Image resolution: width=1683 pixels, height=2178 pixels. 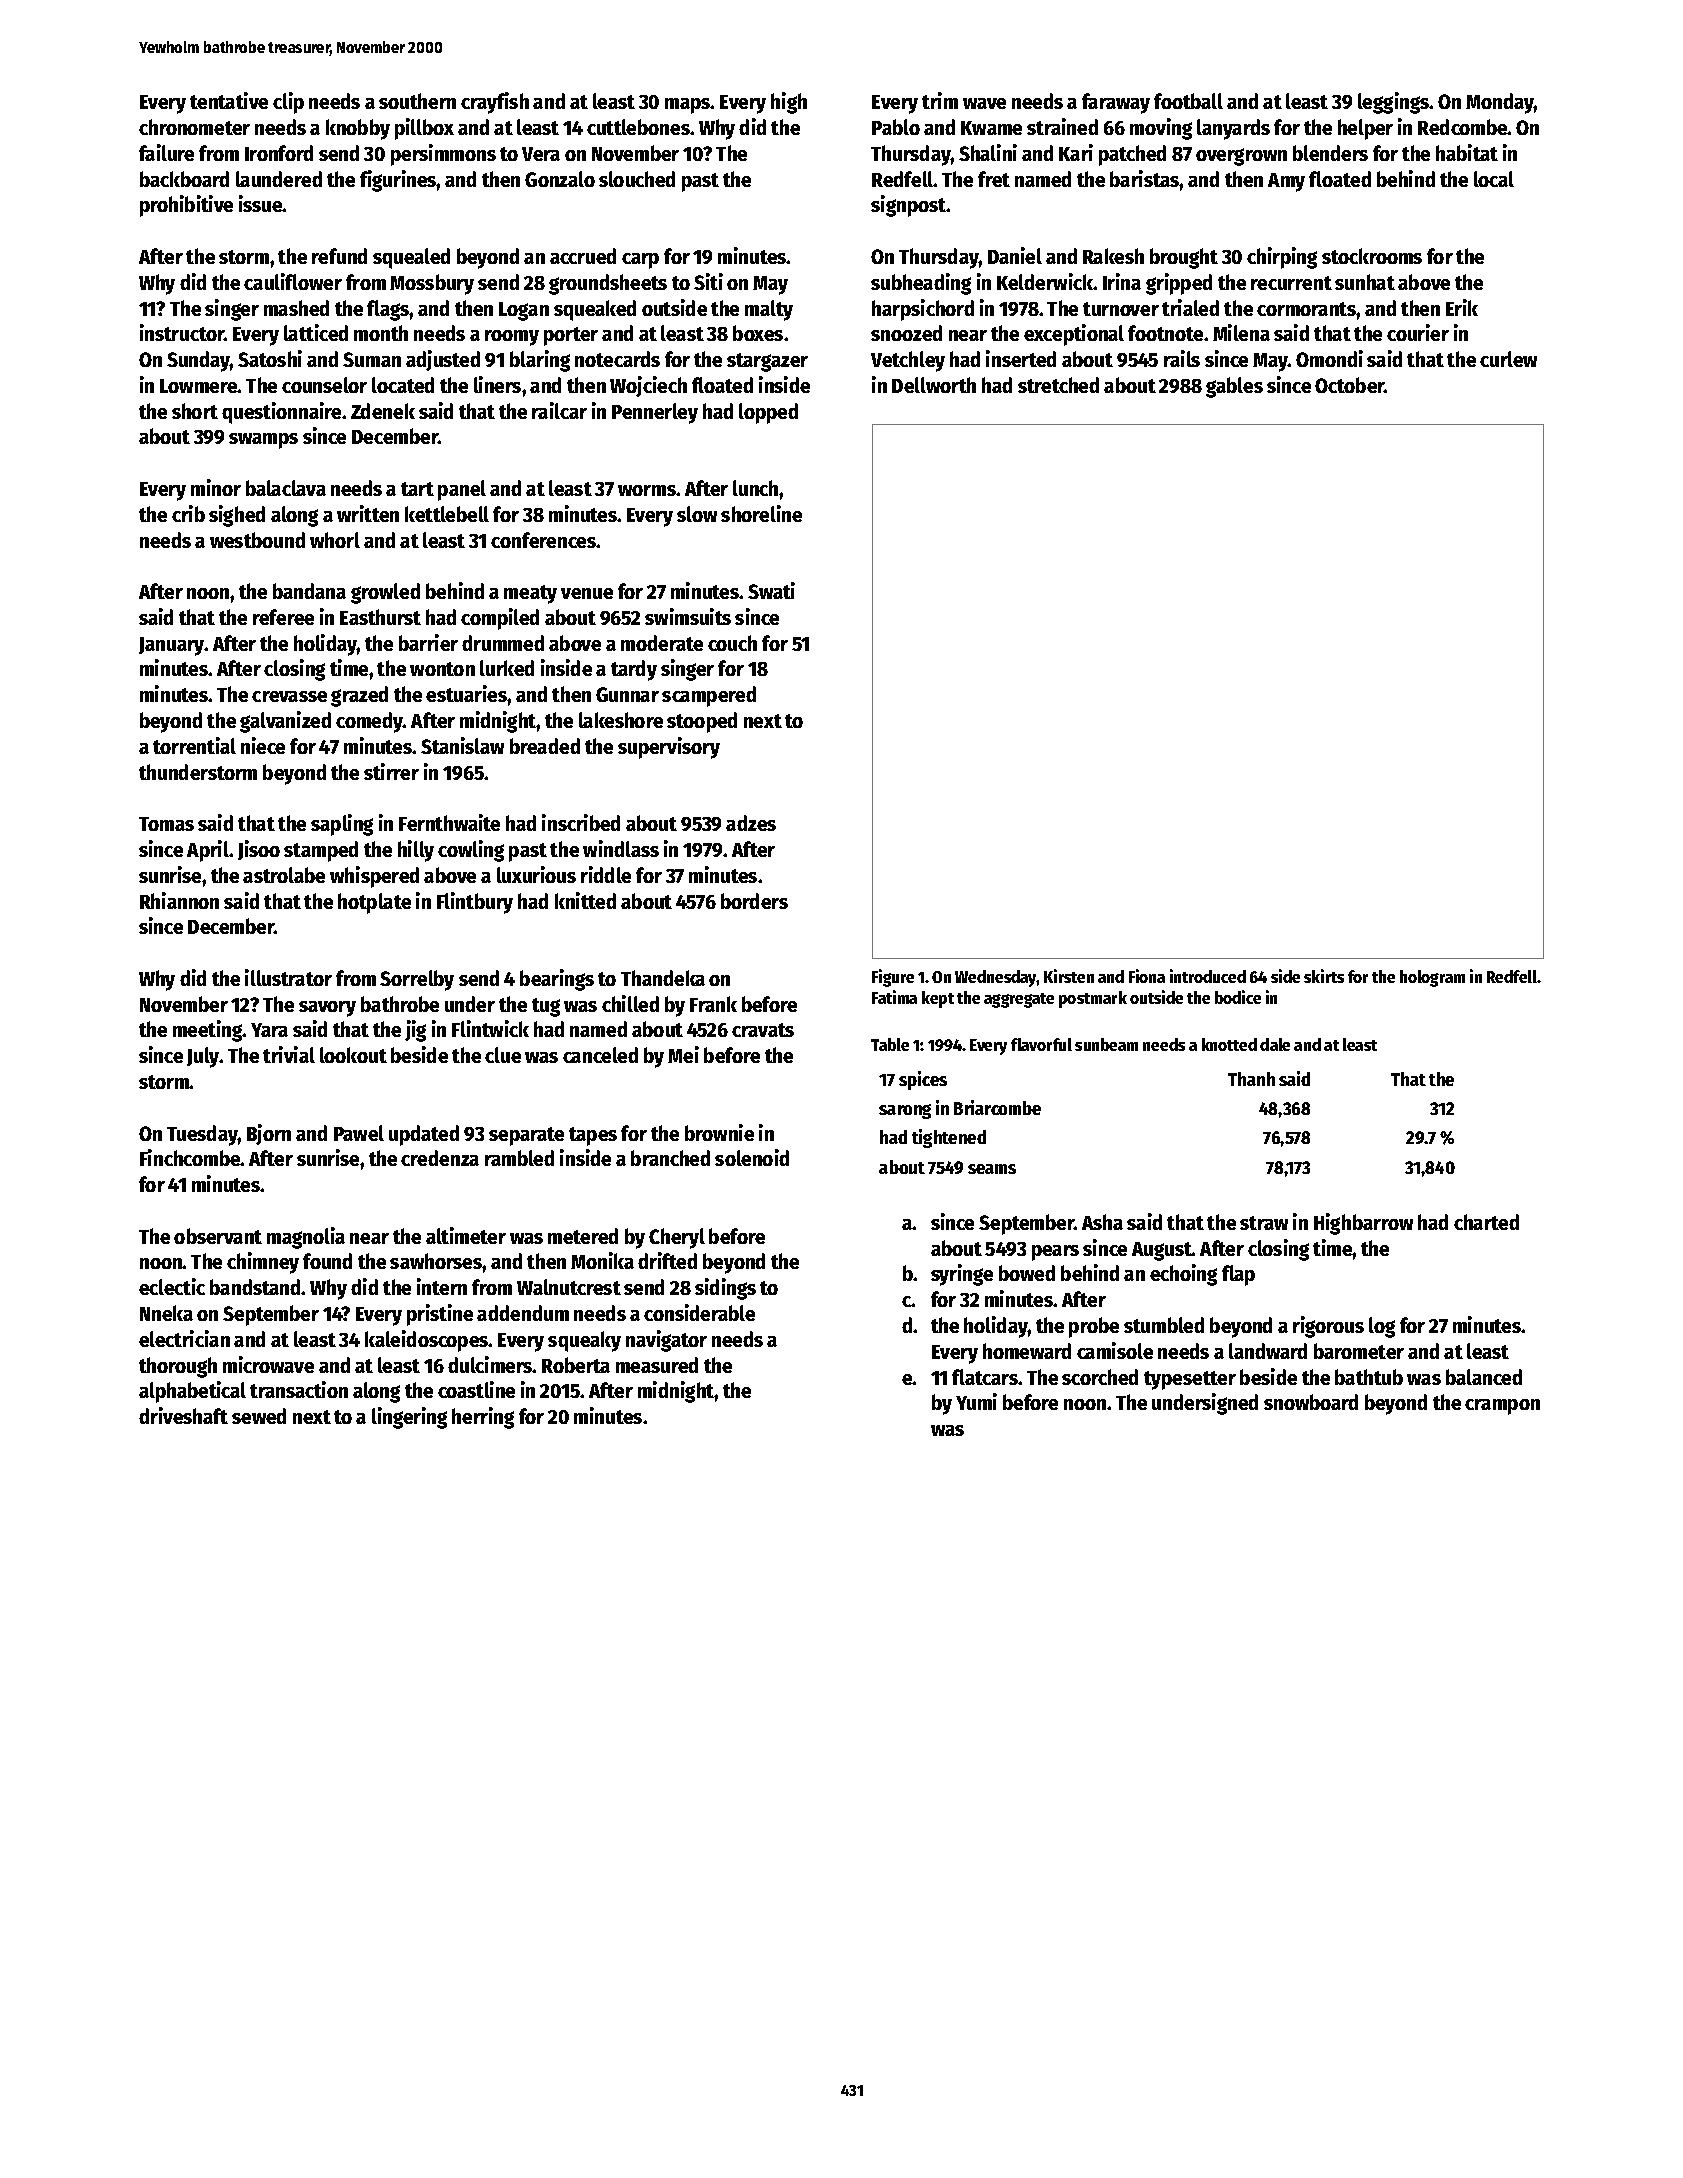 I want to click on curlew, so click(x=1508, y=359).
